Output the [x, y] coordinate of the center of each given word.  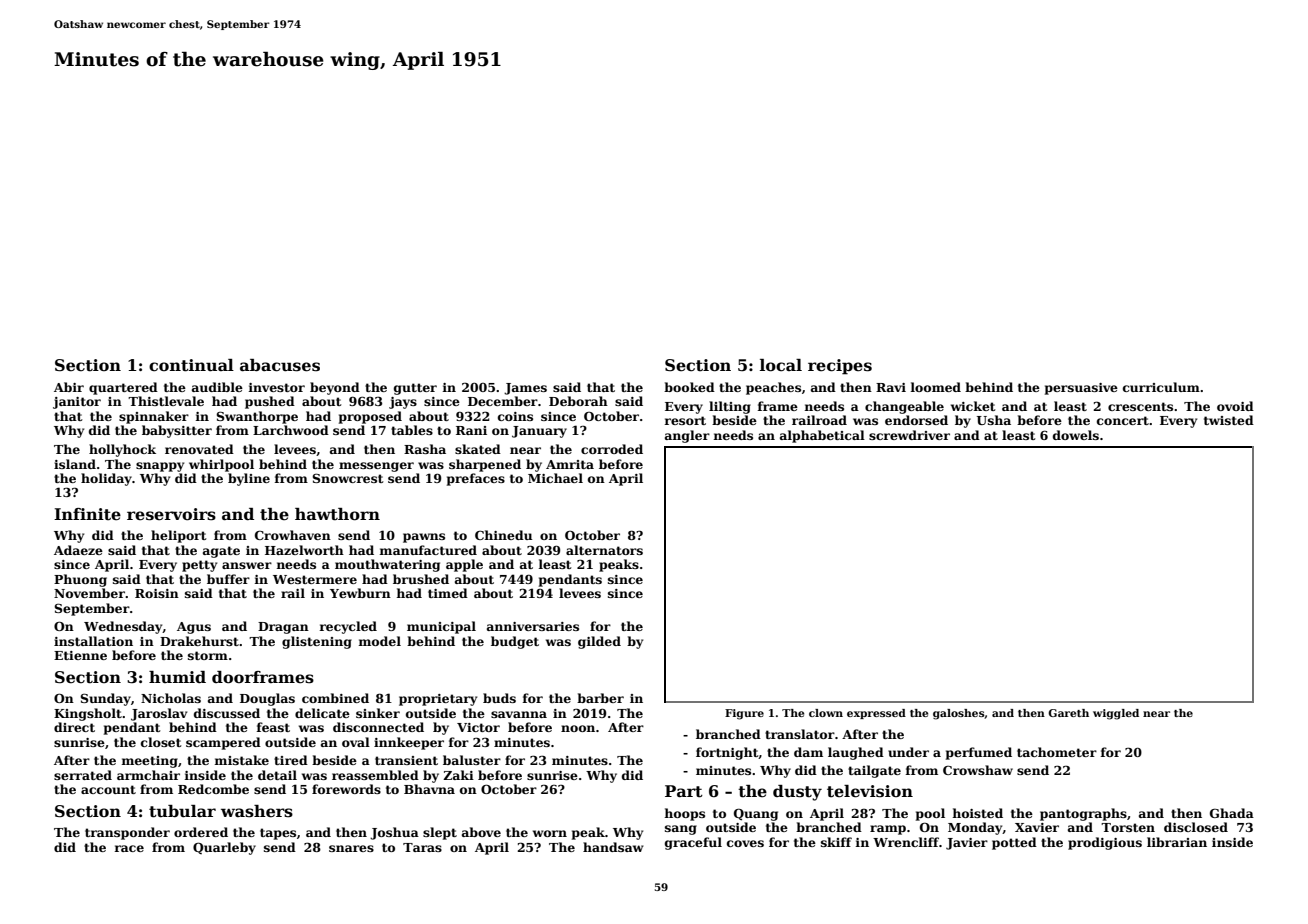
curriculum [1161, 387]
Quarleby [224, 848]
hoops [685, 814]
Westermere [315, 579]
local [781, 365]
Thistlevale [166, 401]
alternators [604, 550]
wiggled [1116, 714]
